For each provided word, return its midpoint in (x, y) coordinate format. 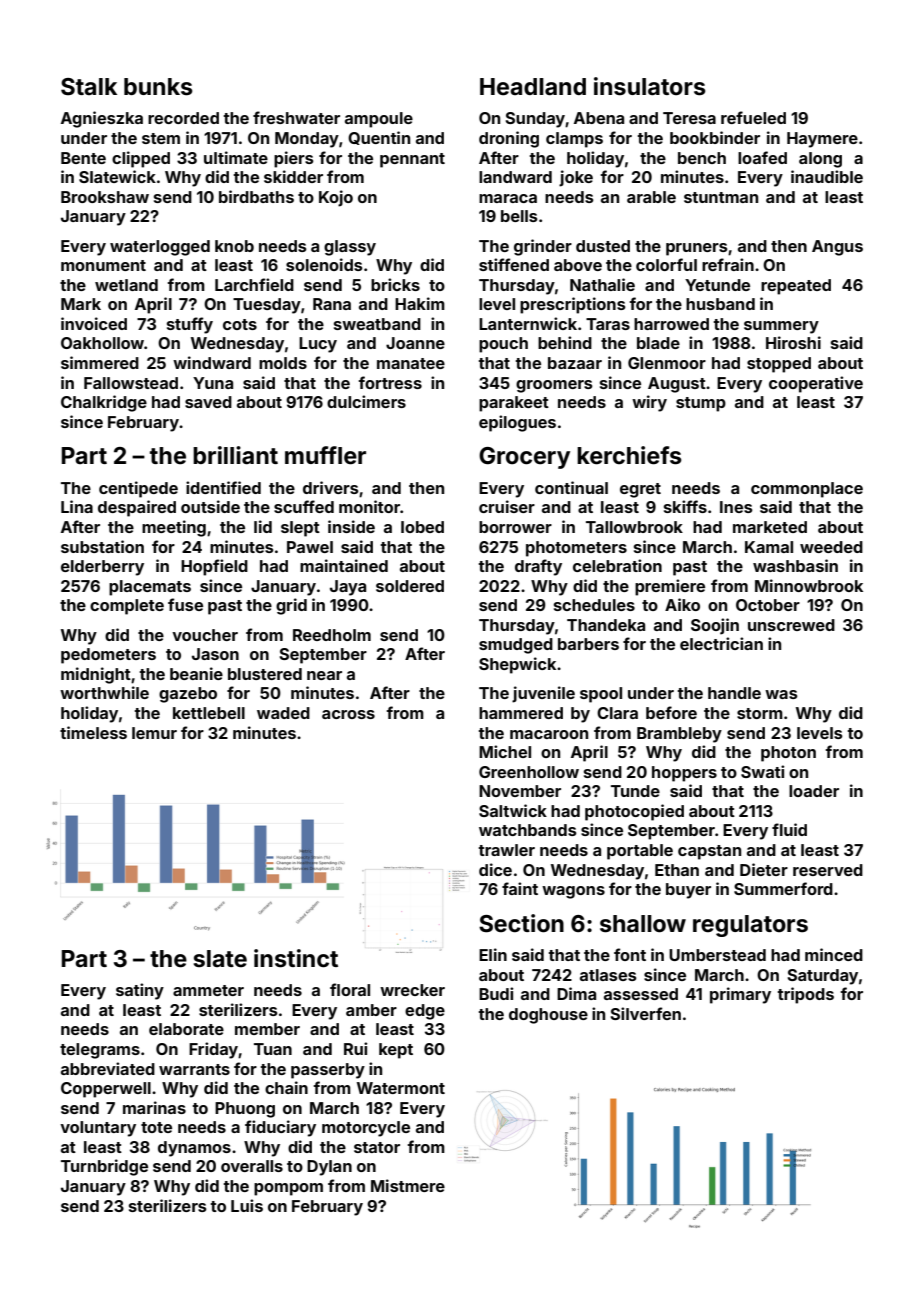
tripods (806, 995)
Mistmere (408, 1185)
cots (240, 324)
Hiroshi (793, 342)
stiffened (514, 264)
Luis (247, 1205)
